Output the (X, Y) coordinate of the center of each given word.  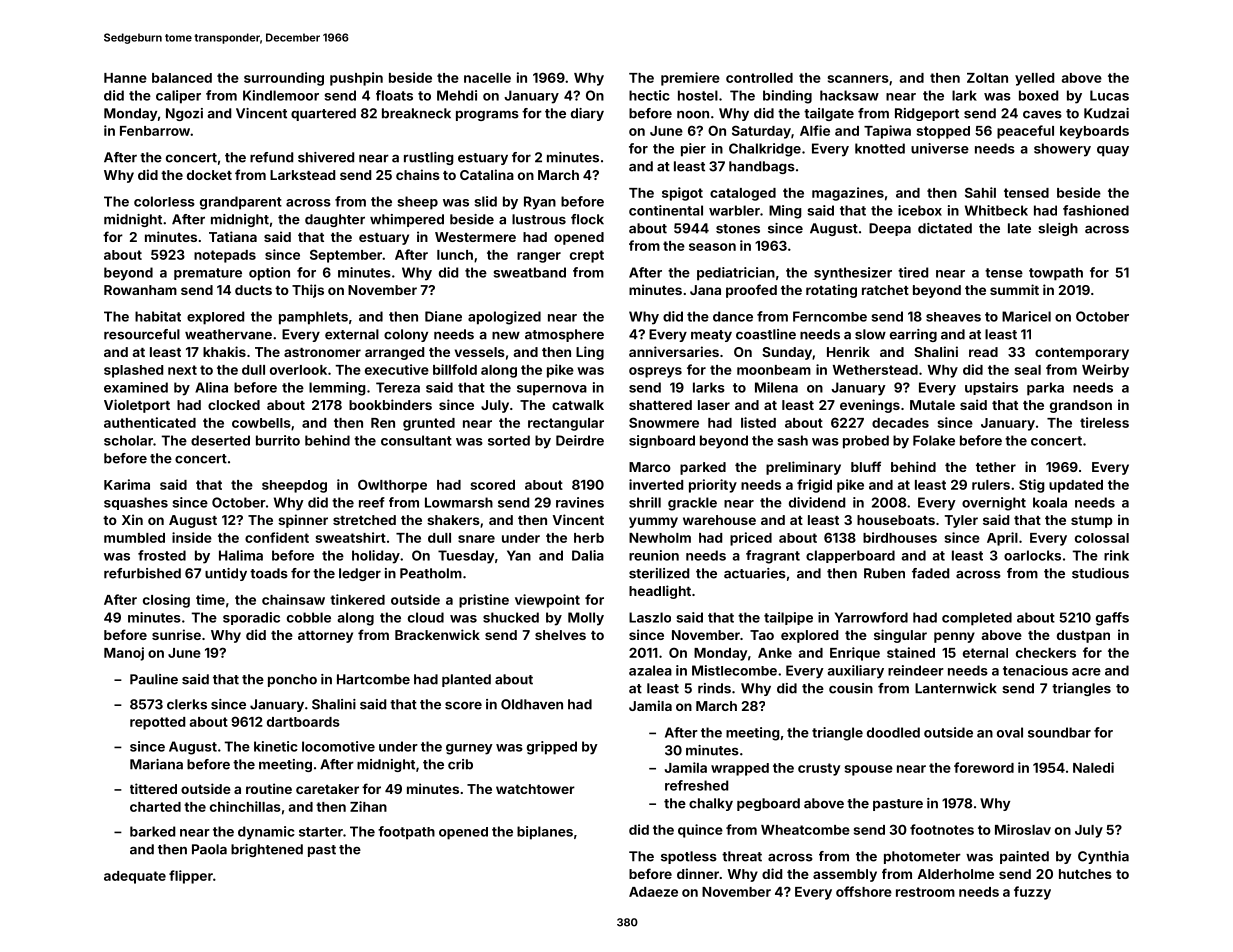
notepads (225, 256)
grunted (429, 424)
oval (1010, 732)
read (983, 352)
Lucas (1109, 95)
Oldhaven (532, 704)
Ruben (884, 573)
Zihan (368, 806)
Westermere (475, 237)
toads (269, 573)
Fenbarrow (155, 131)
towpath (1056, 274)
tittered (153, 788)
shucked (511, 617)
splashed (133, 371)
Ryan (540, 203)
